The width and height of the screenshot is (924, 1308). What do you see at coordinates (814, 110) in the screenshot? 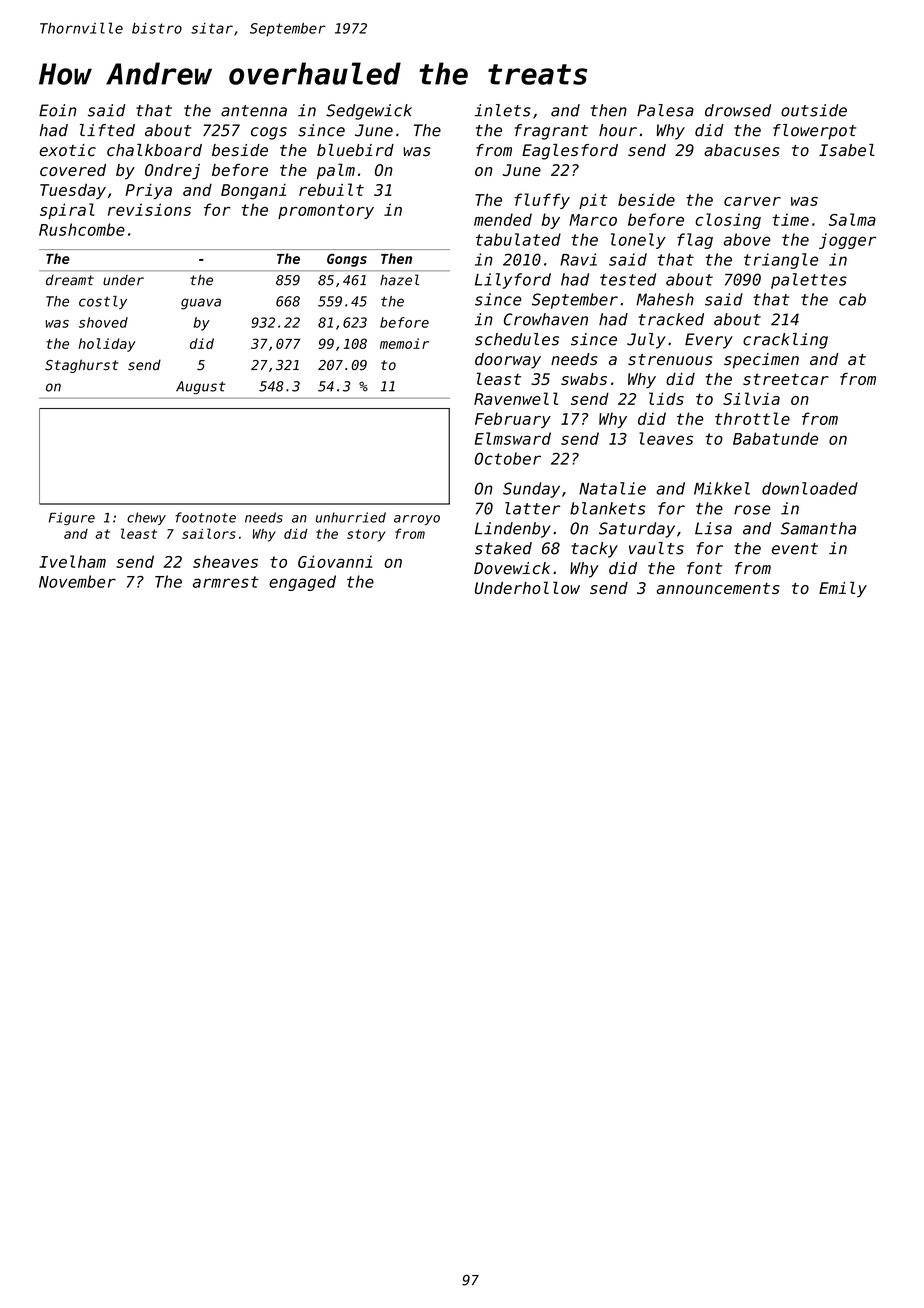
I see `outside` at bounding box center [814, 110].
